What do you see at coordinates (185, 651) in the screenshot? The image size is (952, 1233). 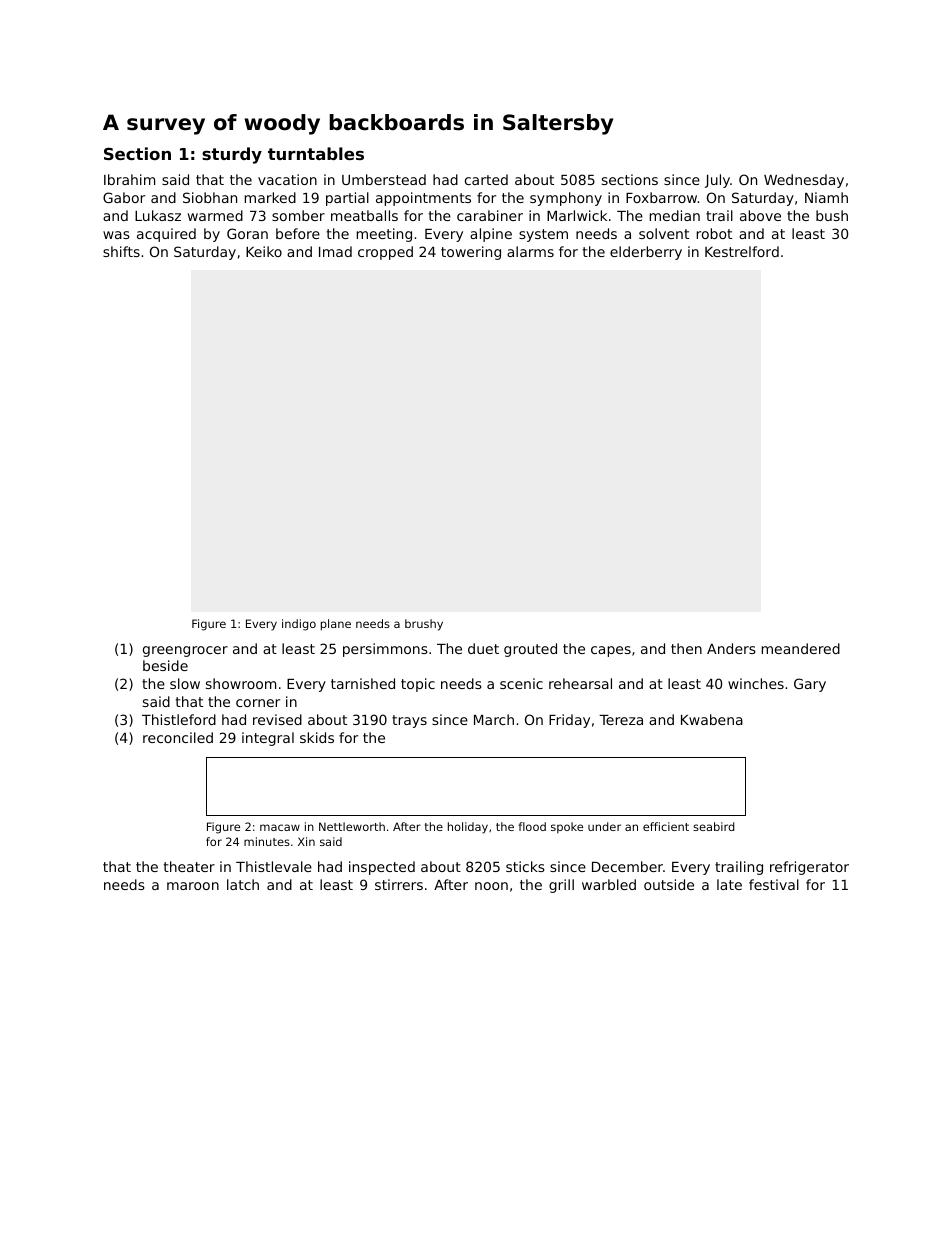 I see `greengrocer` at bounding box center [185, 651].
